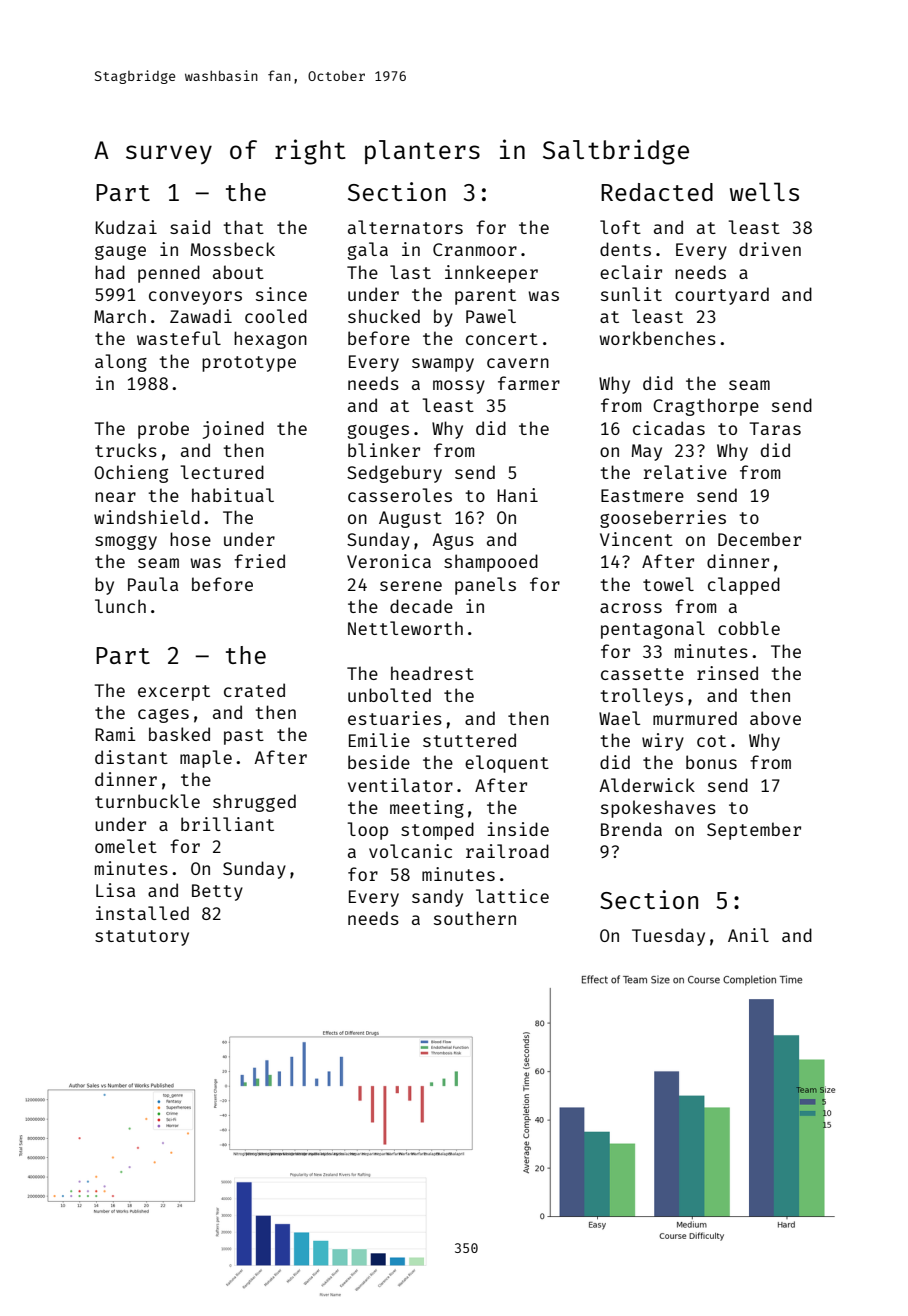 The height and width of the screenshot is (1316, 908). What do you see at coordinates (749, 628) in the screenshot?
I see `cobble` at bounding box center [749, 628].
